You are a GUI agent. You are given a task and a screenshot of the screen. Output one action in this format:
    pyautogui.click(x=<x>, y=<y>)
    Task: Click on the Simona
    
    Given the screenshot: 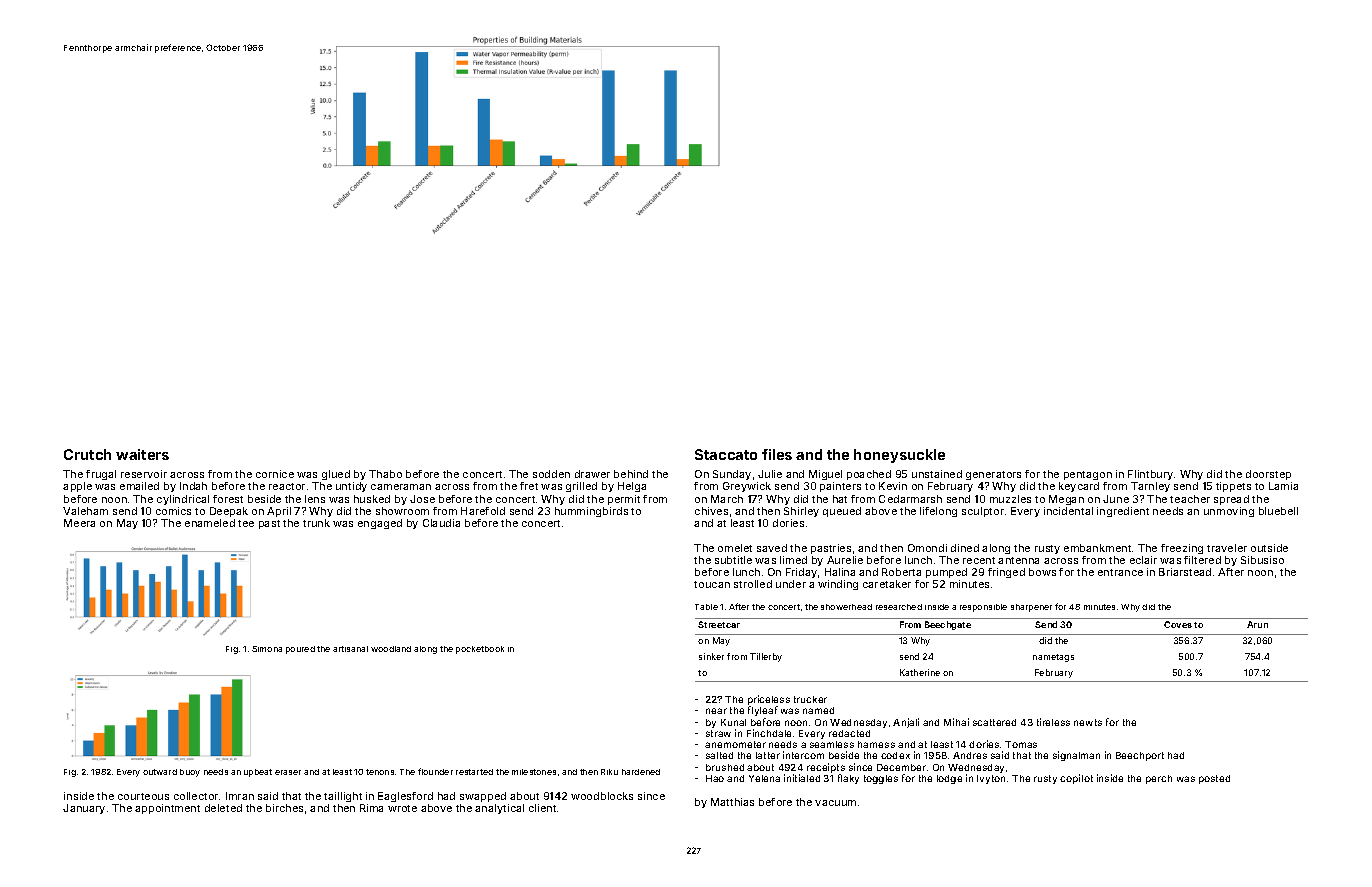 What is the action you would take?
    pyautogui.click(x=267, y=649)
